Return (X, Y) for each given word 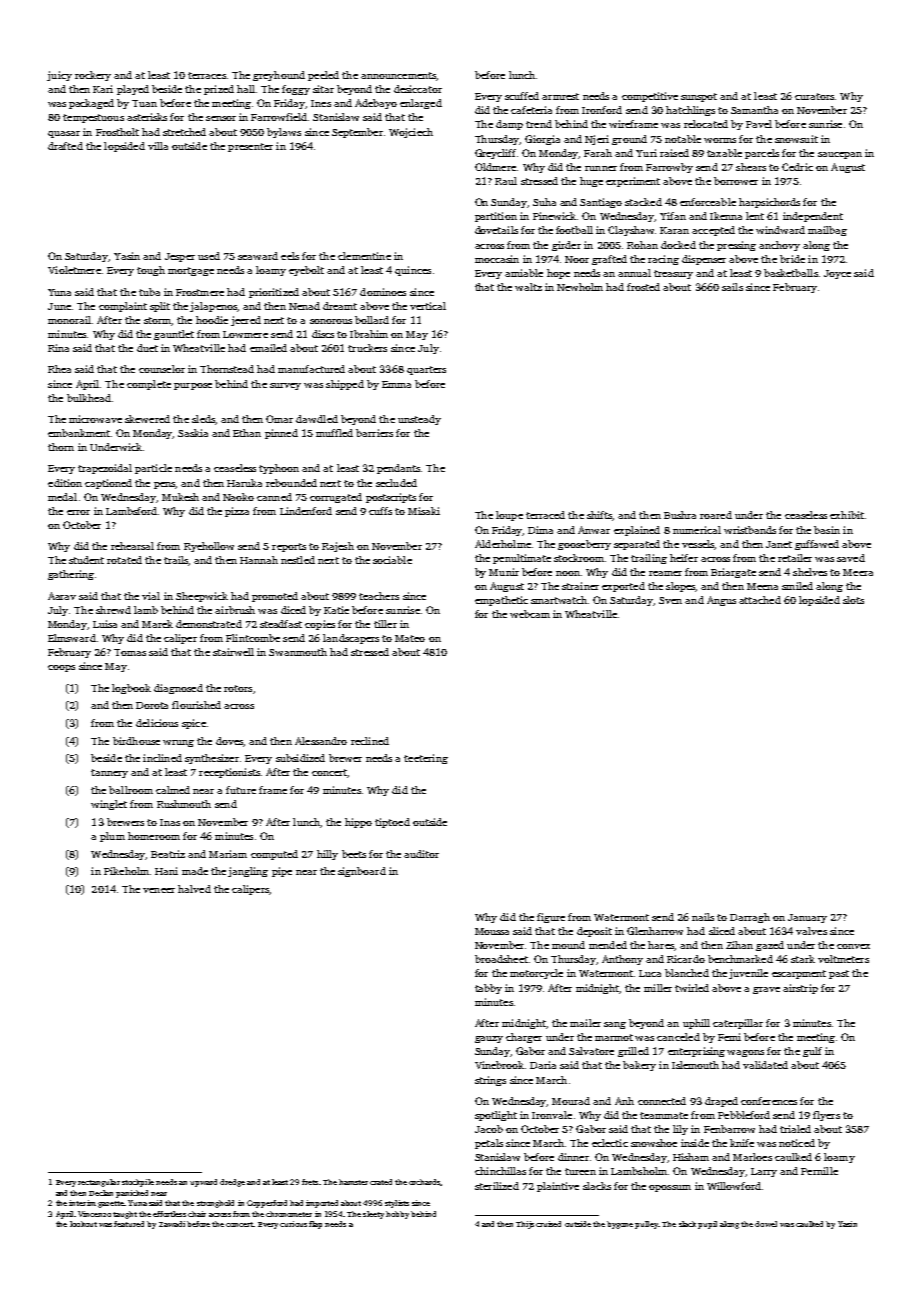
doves (229, 741)
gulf (812, 1052)
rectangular (99, 1183)
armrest (560, 96)
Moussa (492, 931)
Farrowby (669, 168)
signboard (362, 872)
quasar (64, 134)
